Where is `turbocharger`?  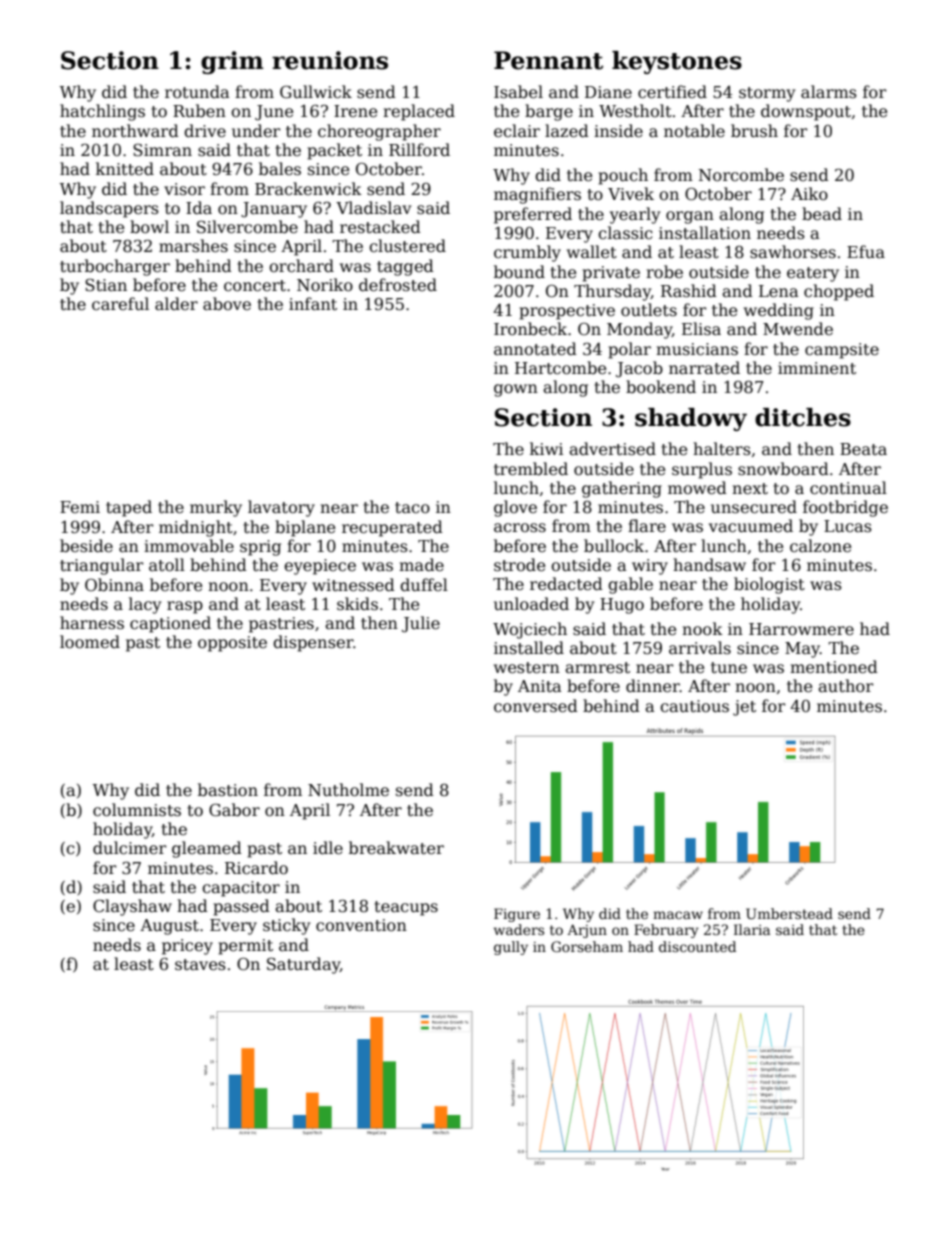
turbocharger is located at coordinates (115, 267).
